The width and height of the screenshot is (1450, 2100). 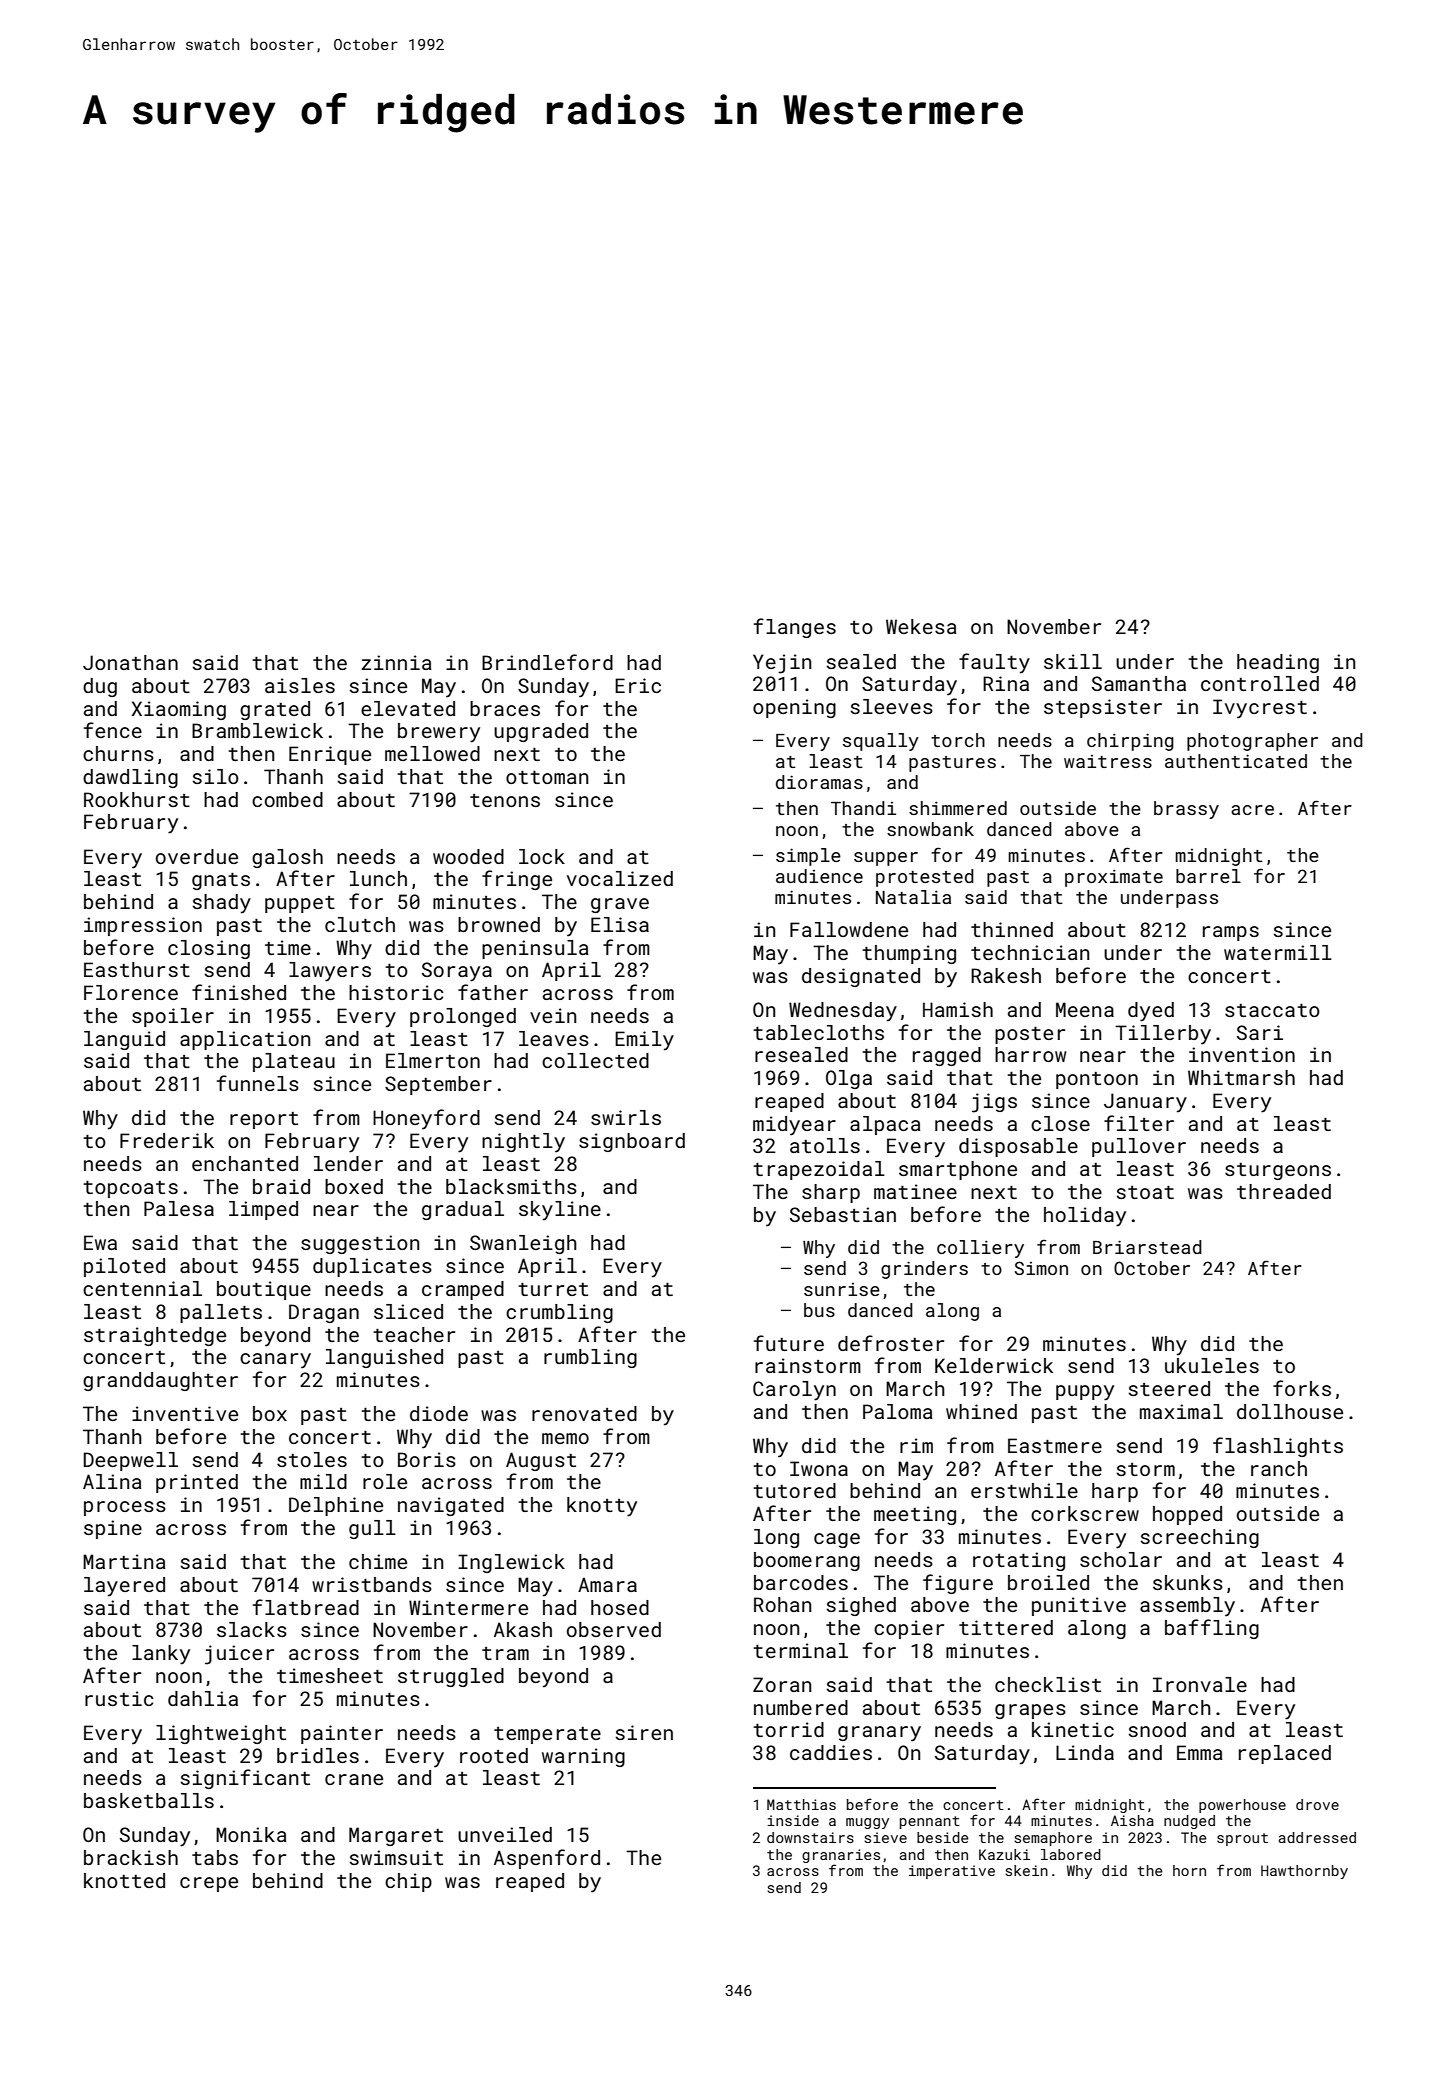 What do you see at coordinates (1317, 1837) in the screenshot?
I see `addressed` at bounding box center [1317, 1837].
